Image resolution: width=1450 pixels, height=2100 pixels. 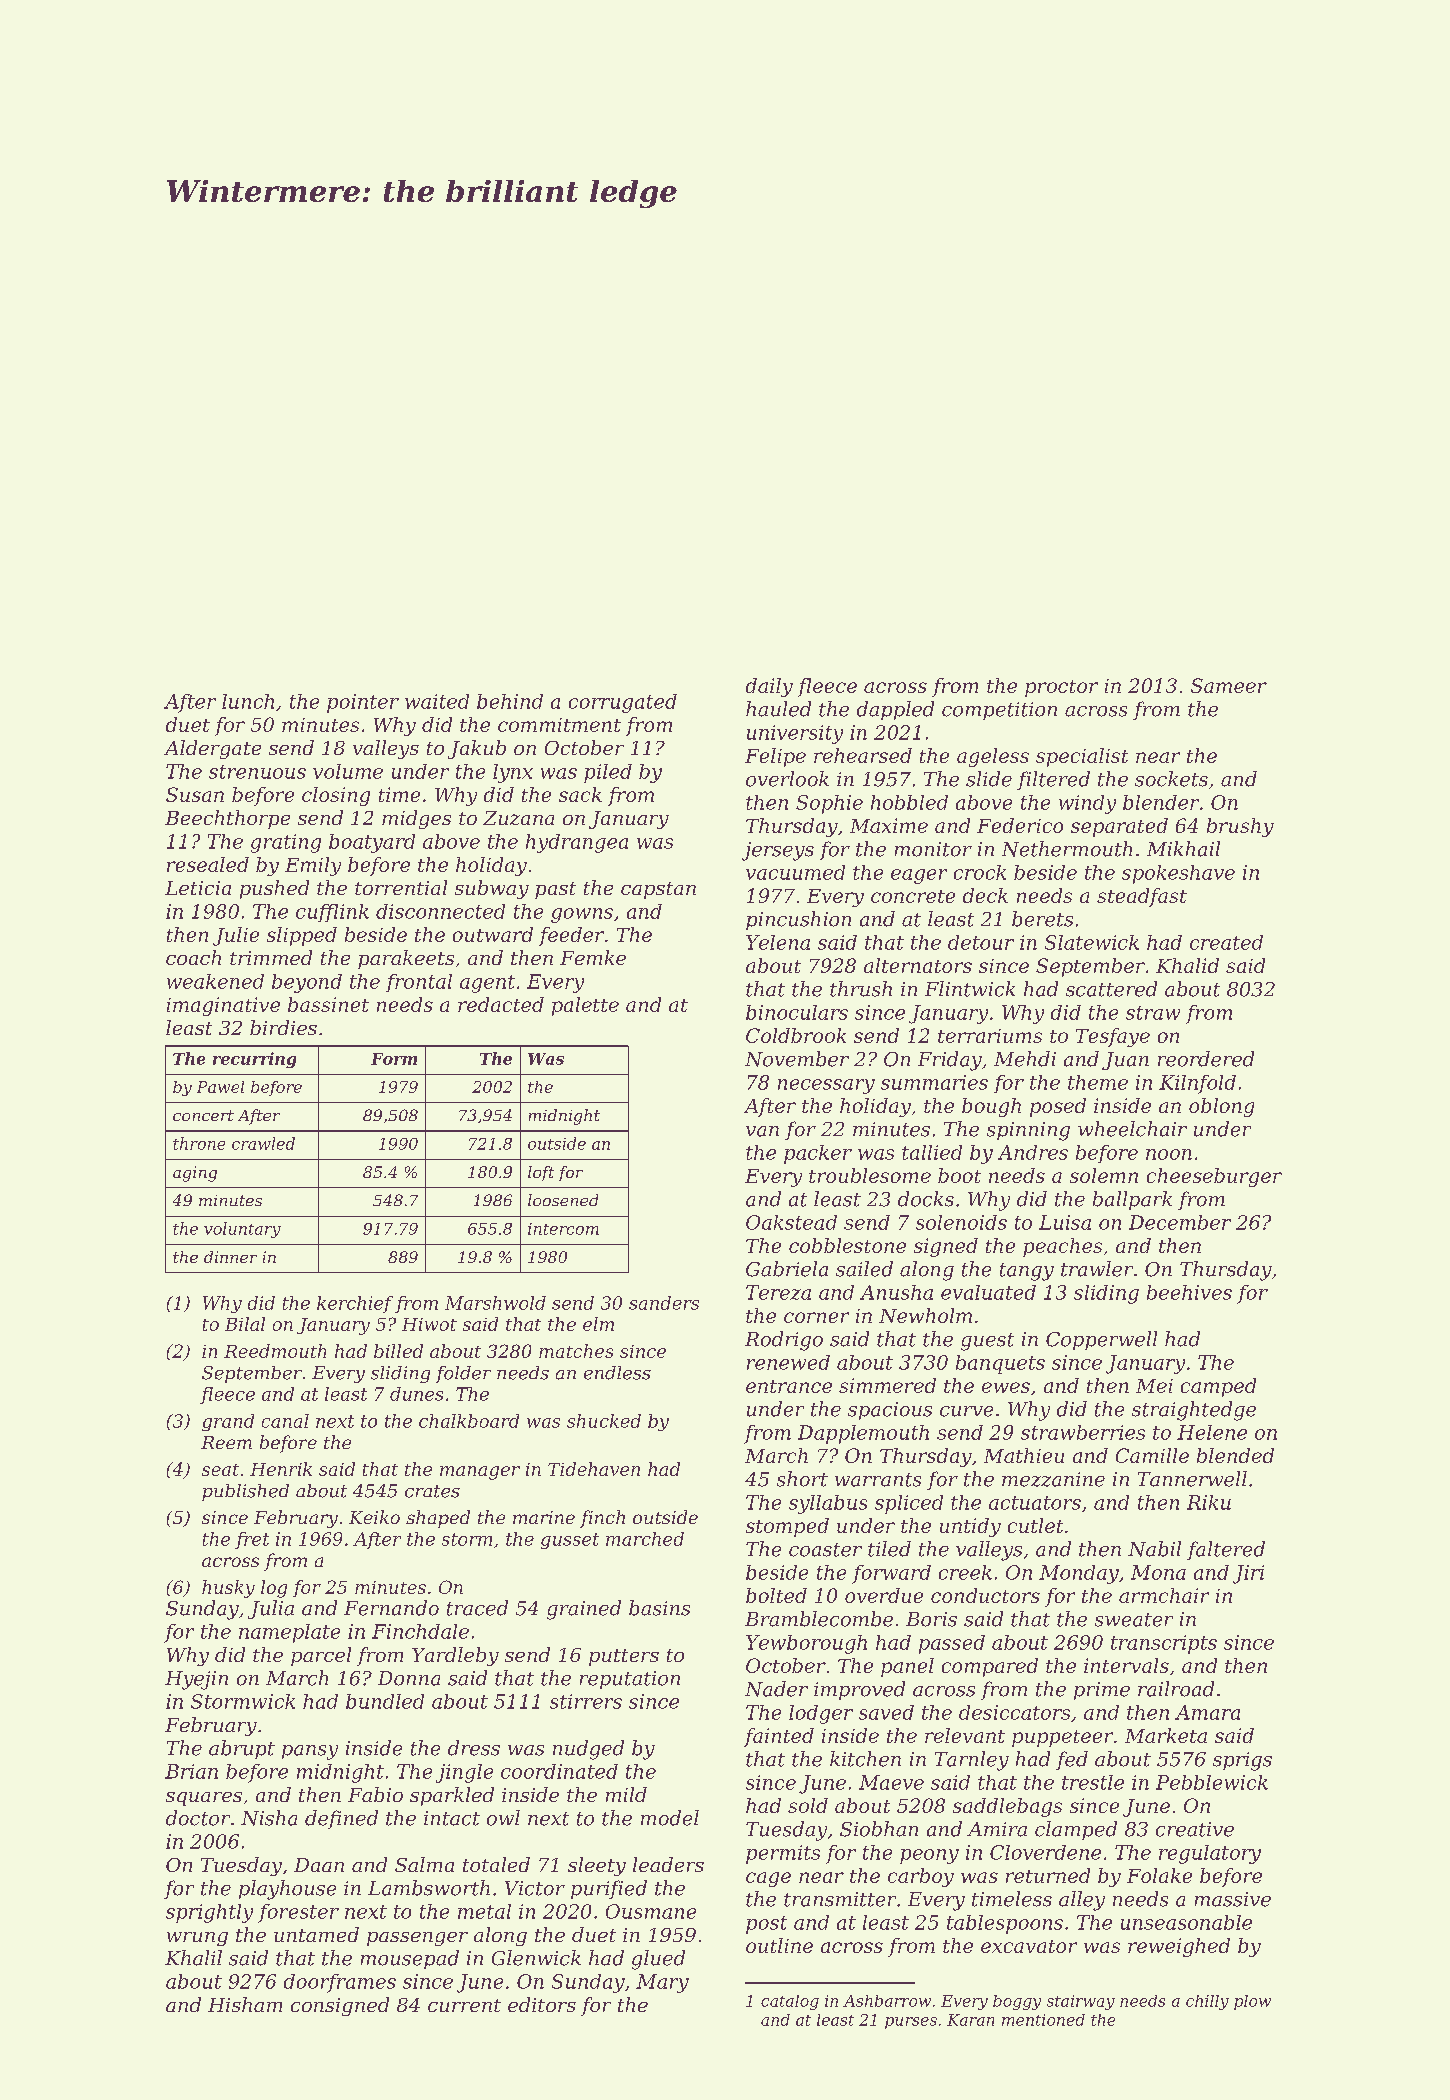 What do you see at coordinates (321, 1656) in the document?
I see `parcel` at bounding box center [321, 1656].
